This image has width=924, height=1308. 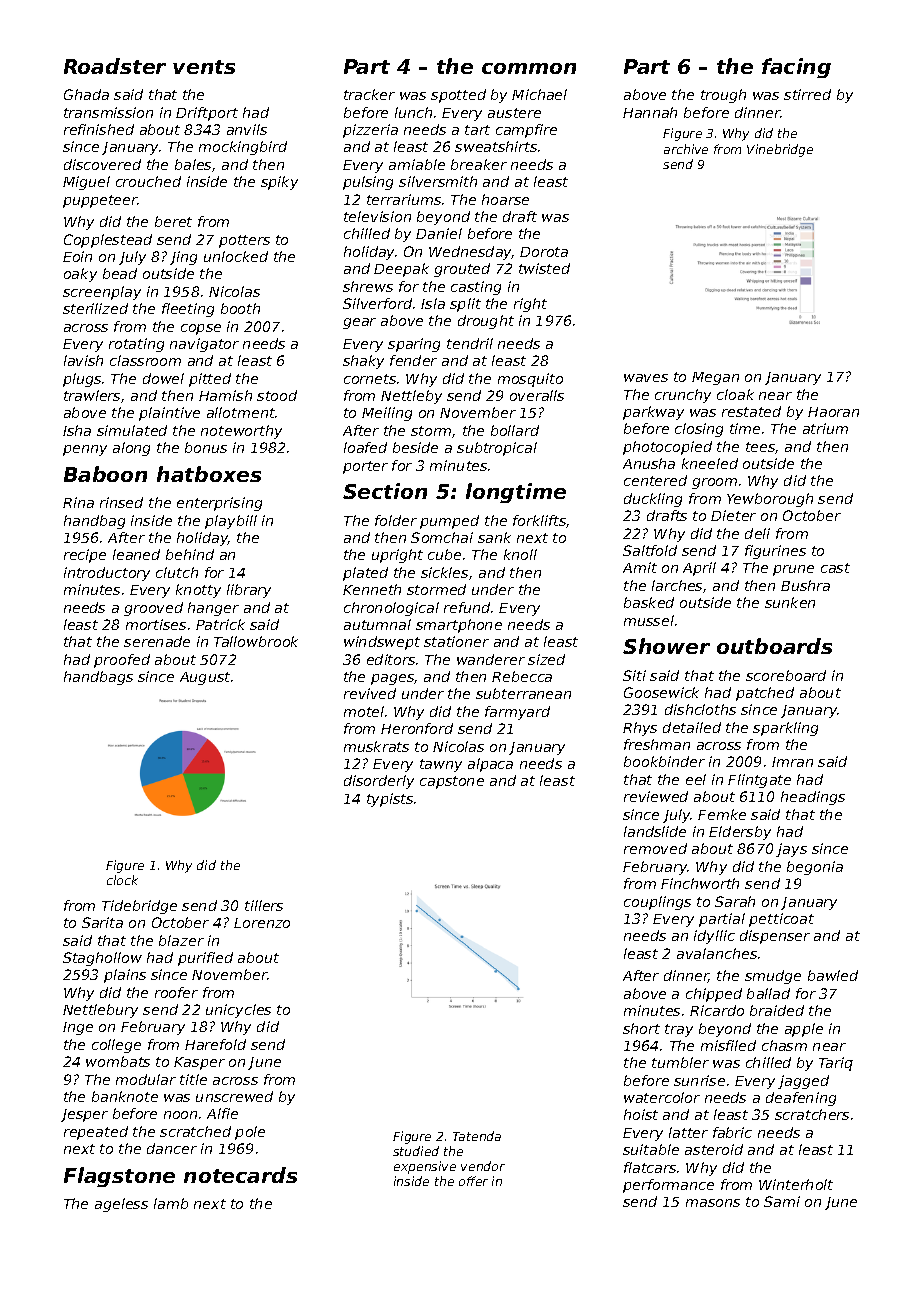 I want to click on masons, so click(x=713, y=1203).
